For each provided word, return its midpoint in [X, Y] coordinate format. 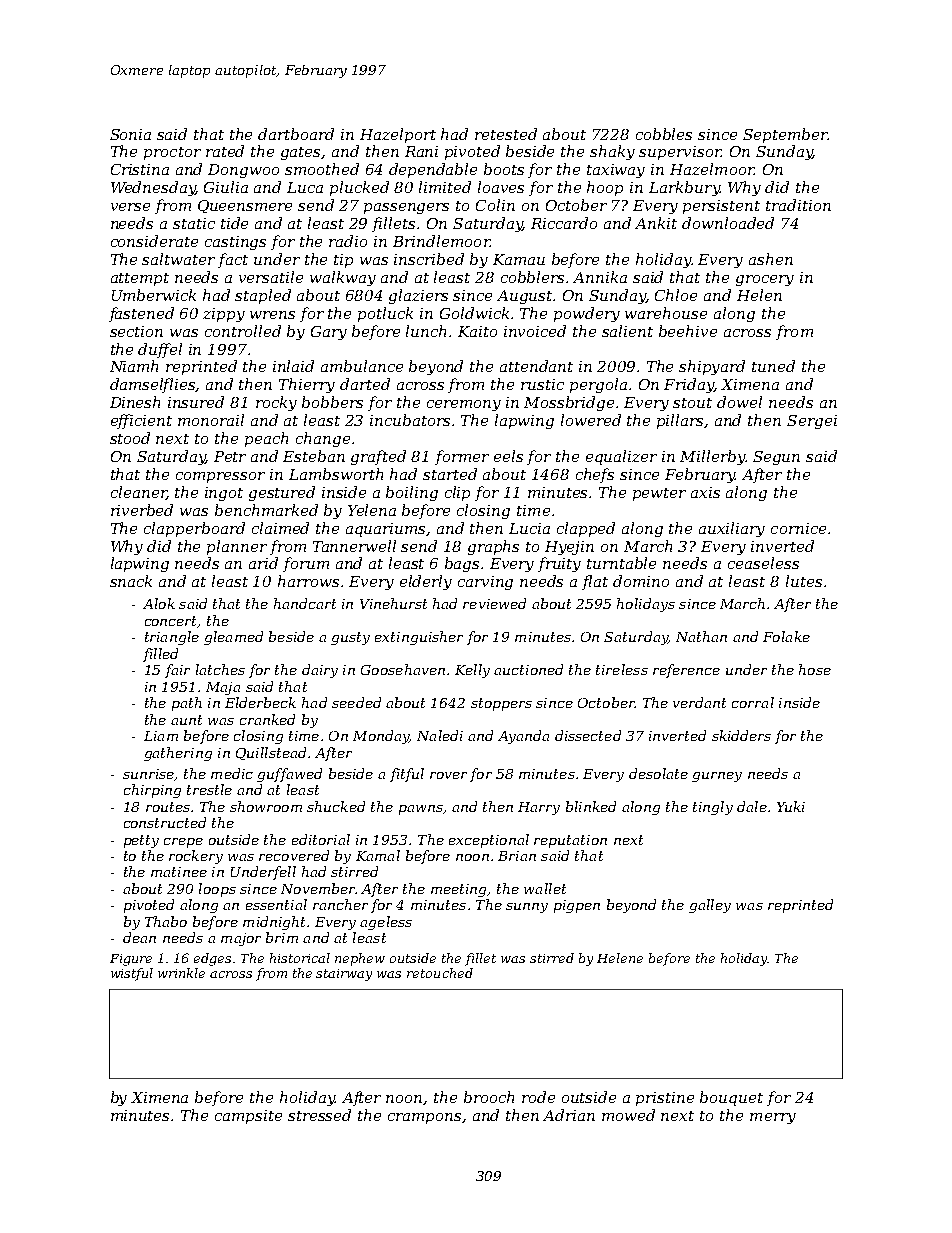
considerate [154, 241]
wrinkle [181, 973]
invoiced [535, 331]
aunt [186, 720]
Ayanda [523, 737]
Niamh [134, 366]
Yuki [791, 806]
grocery [765, 280]
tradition [798, 205]
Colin [495, 205]
